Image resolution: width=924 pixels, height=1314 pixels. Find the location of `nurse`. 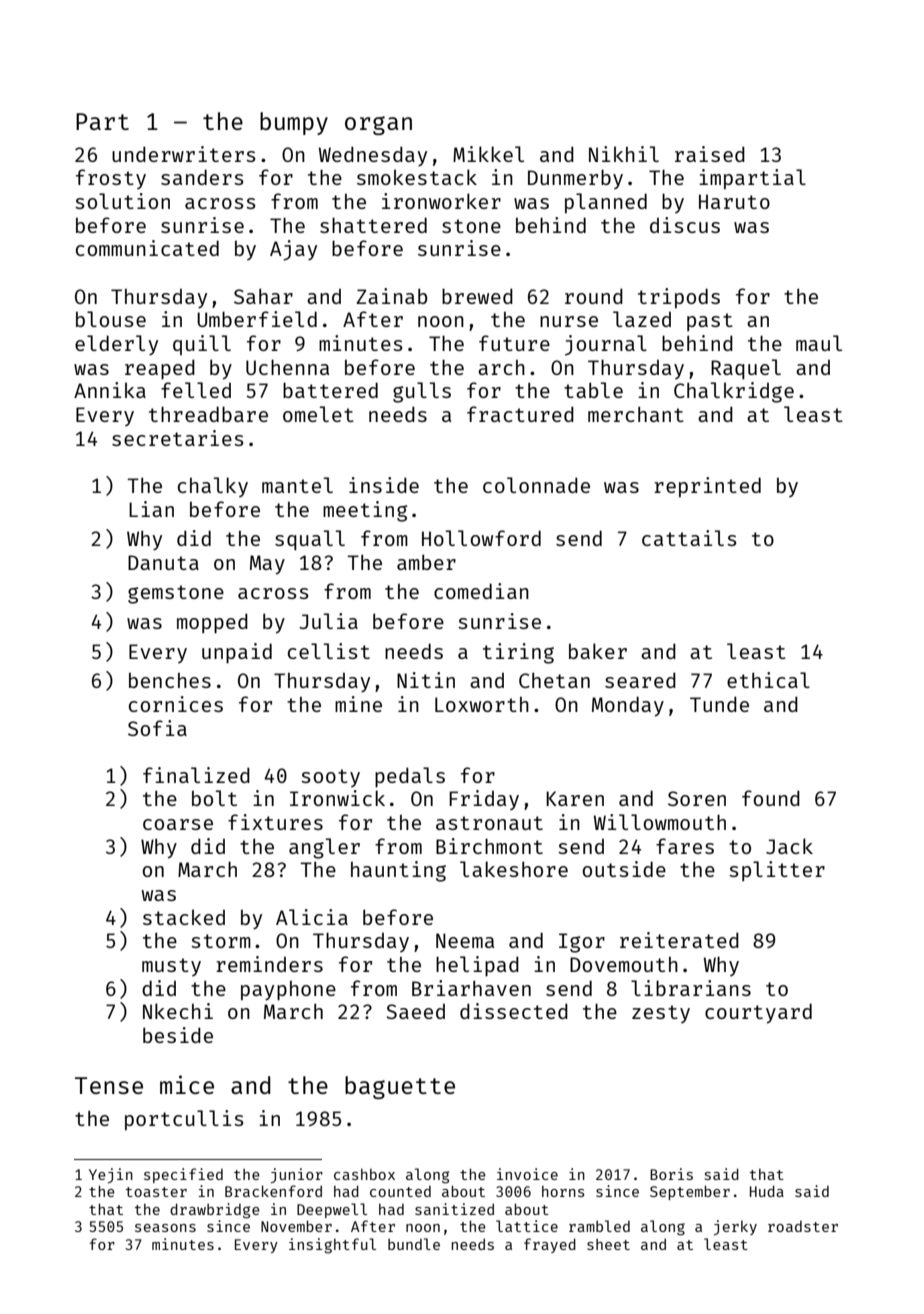

nurse is located at coordinates (569, 321).
